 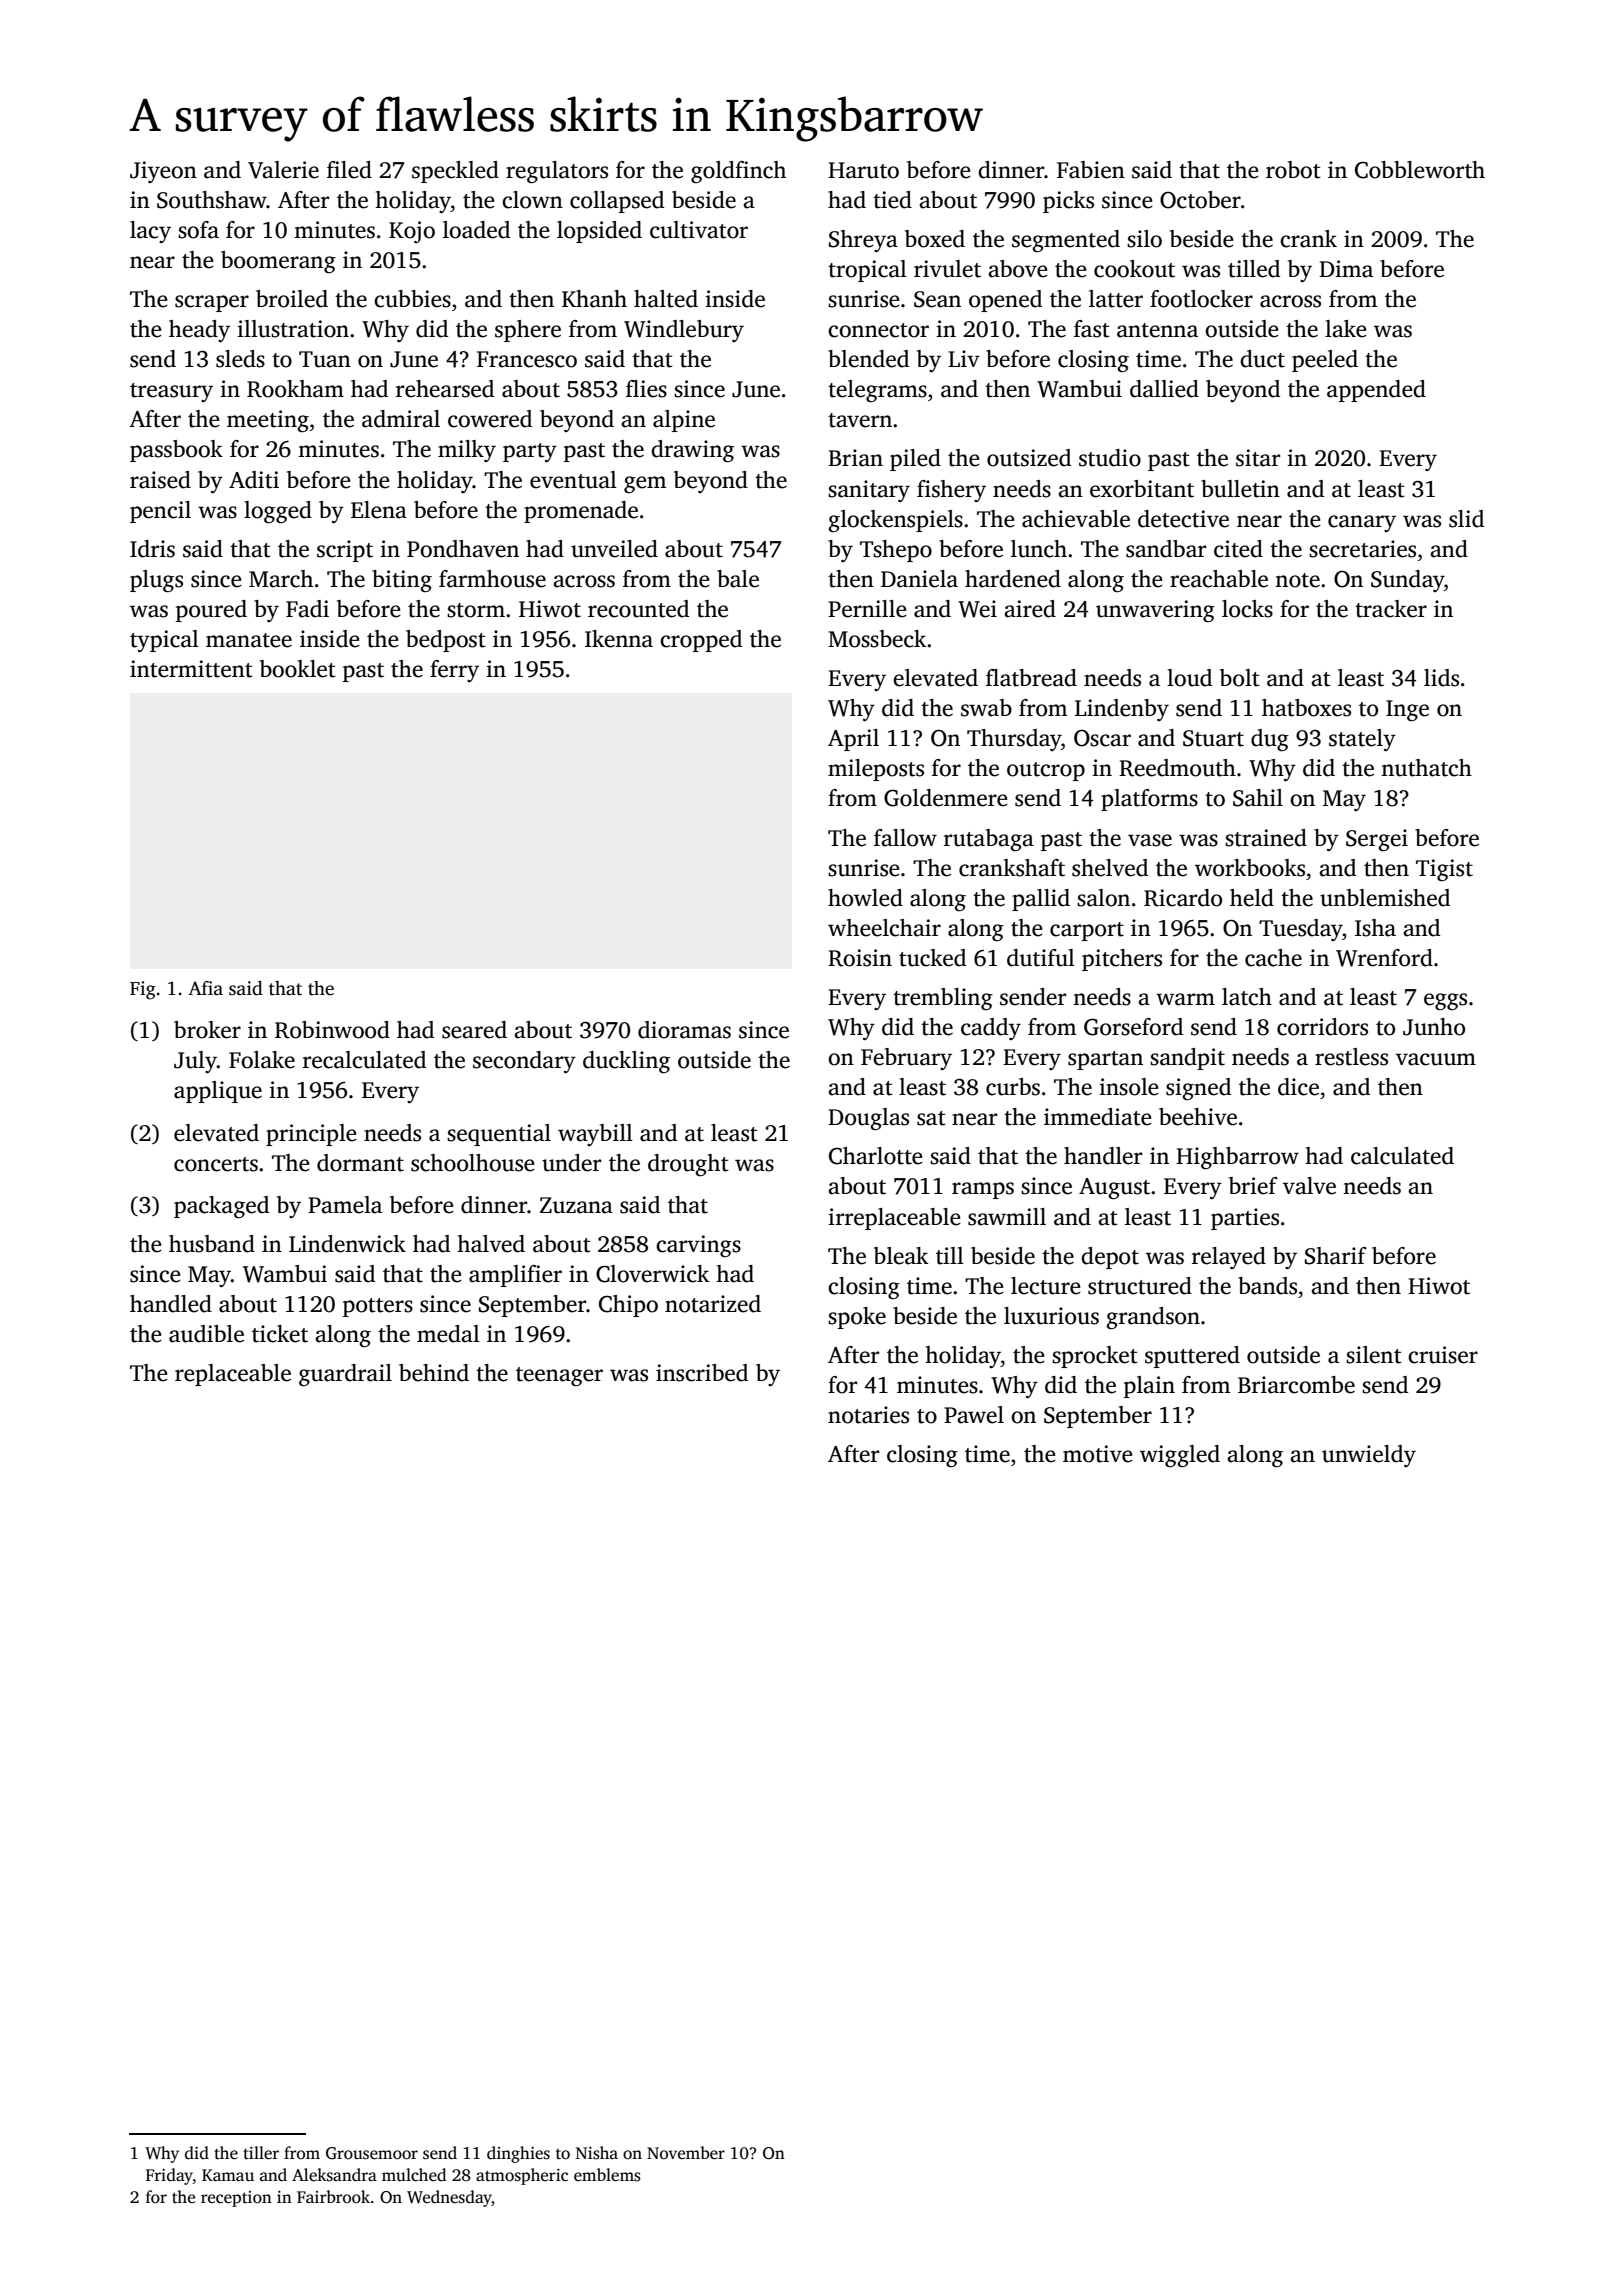 What do you see at coordinates (1369, 1456) in the screenshot?
I see `unwieldy` at bounding box center [1369, 1456].
